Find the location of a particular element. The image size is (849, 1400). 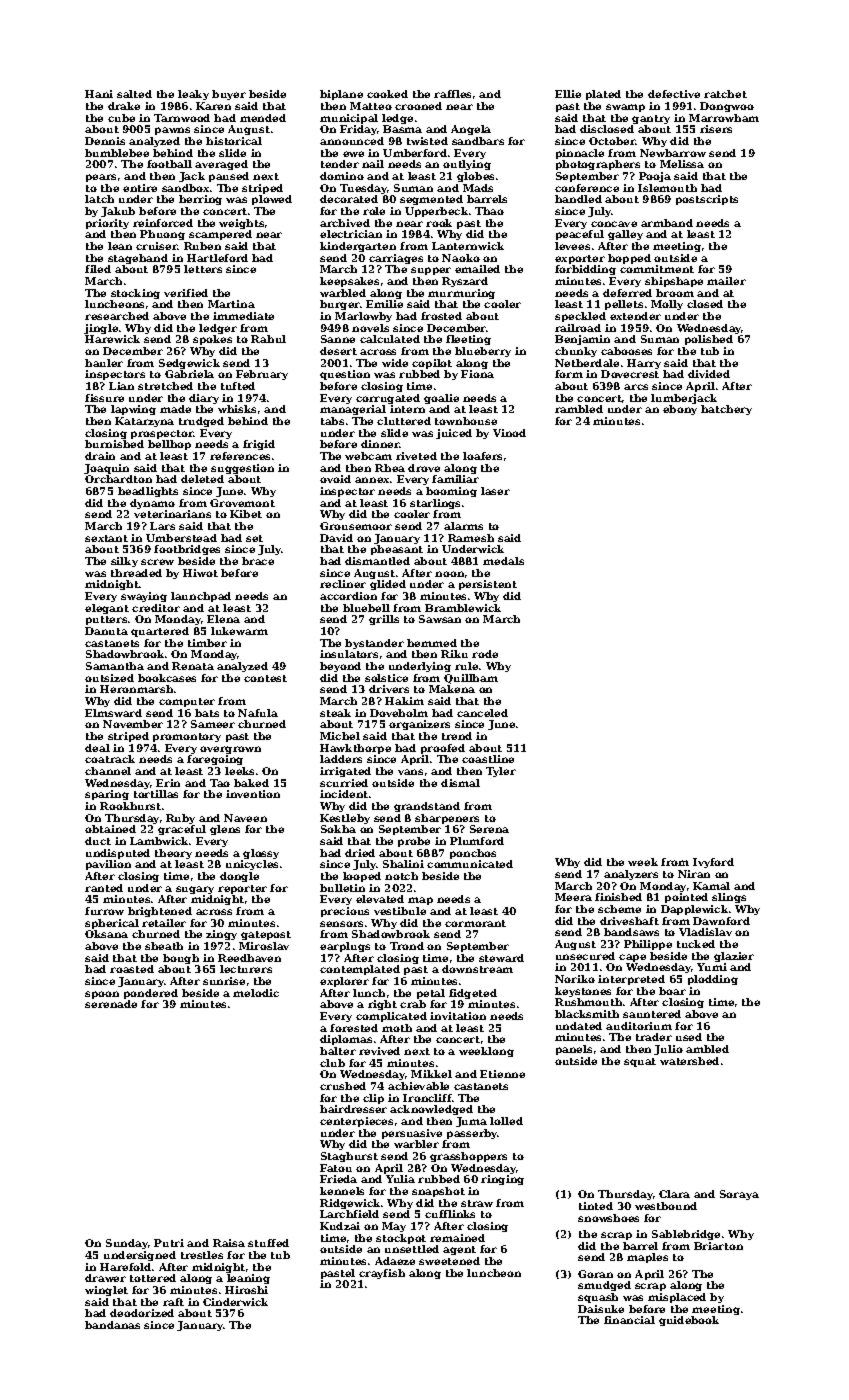

Soraya is located at coordinates (739, 1195).
